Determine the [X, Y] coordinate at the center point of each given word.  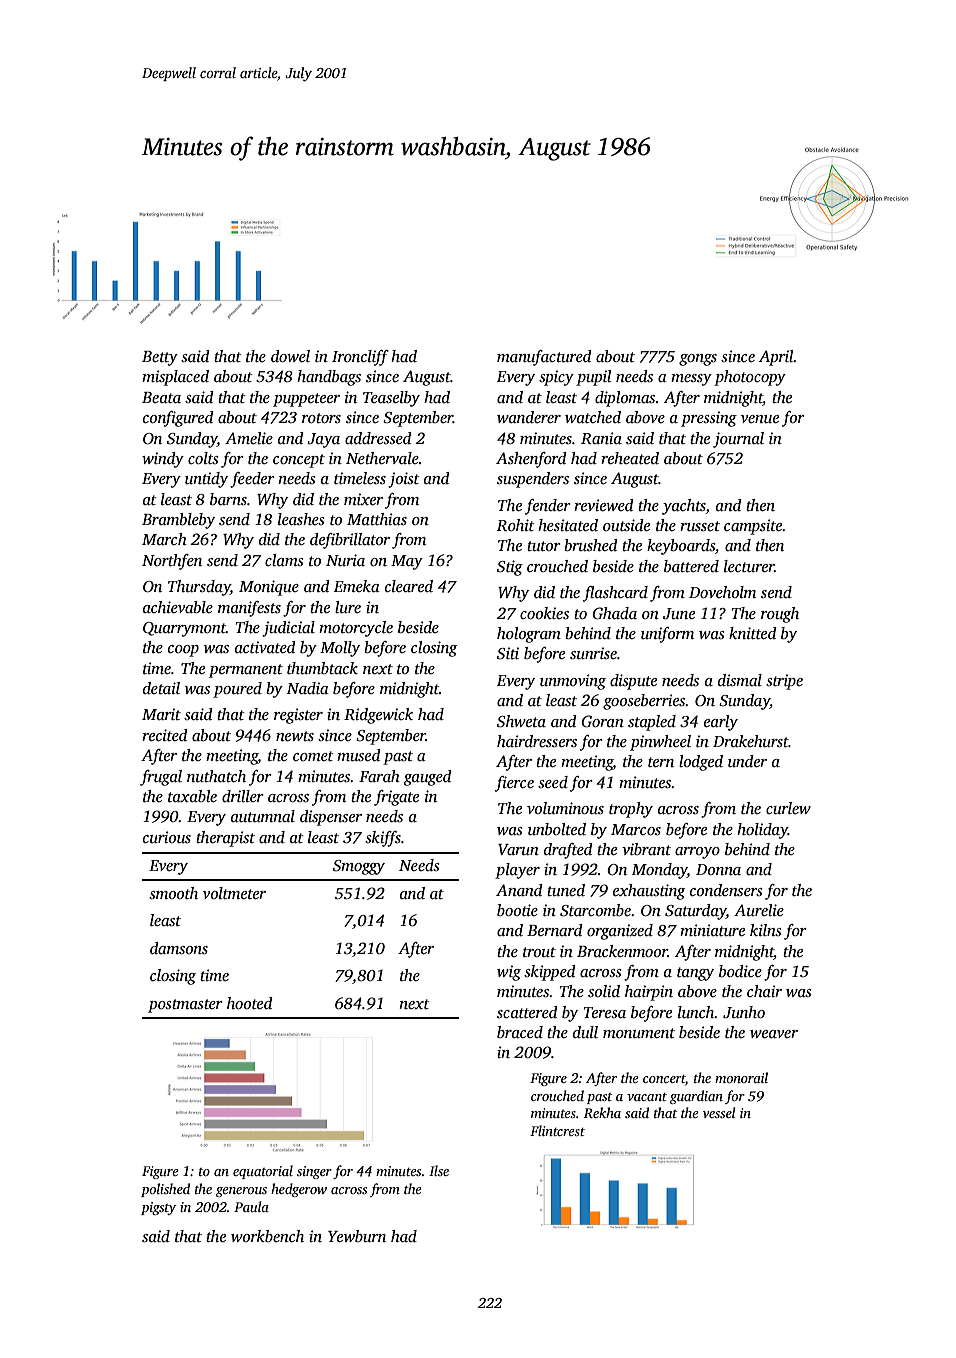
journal [738, 440]
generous [241, 1192]
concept [299, 461]
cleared [409, 586]
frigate [396, 798]
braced [520, 1032]
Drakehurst [751, 741]
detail [161, 688]
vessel [719, 1112]
